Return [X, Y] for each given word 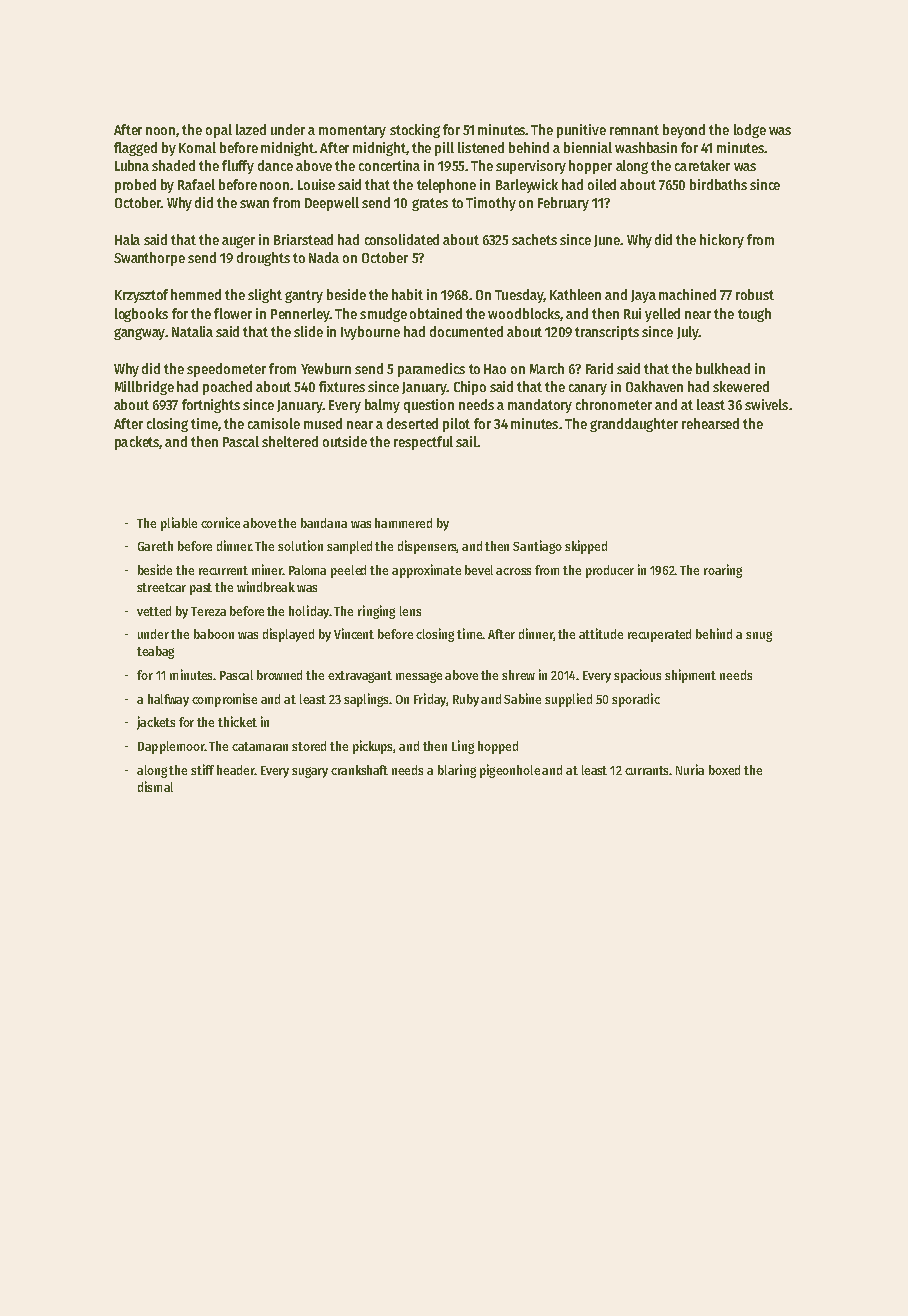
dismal [155, 786]
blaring [457, 771]
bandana [324, 523]
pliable [179, 524]
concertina [389, 165]
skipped [586, 547]
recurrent [223, 570]
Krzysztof [141, 296]
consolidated [402, 239]
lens [410, 611]
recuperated [659, 635]
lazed [251, 129]
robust [755, 294]
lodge [750, 131]
